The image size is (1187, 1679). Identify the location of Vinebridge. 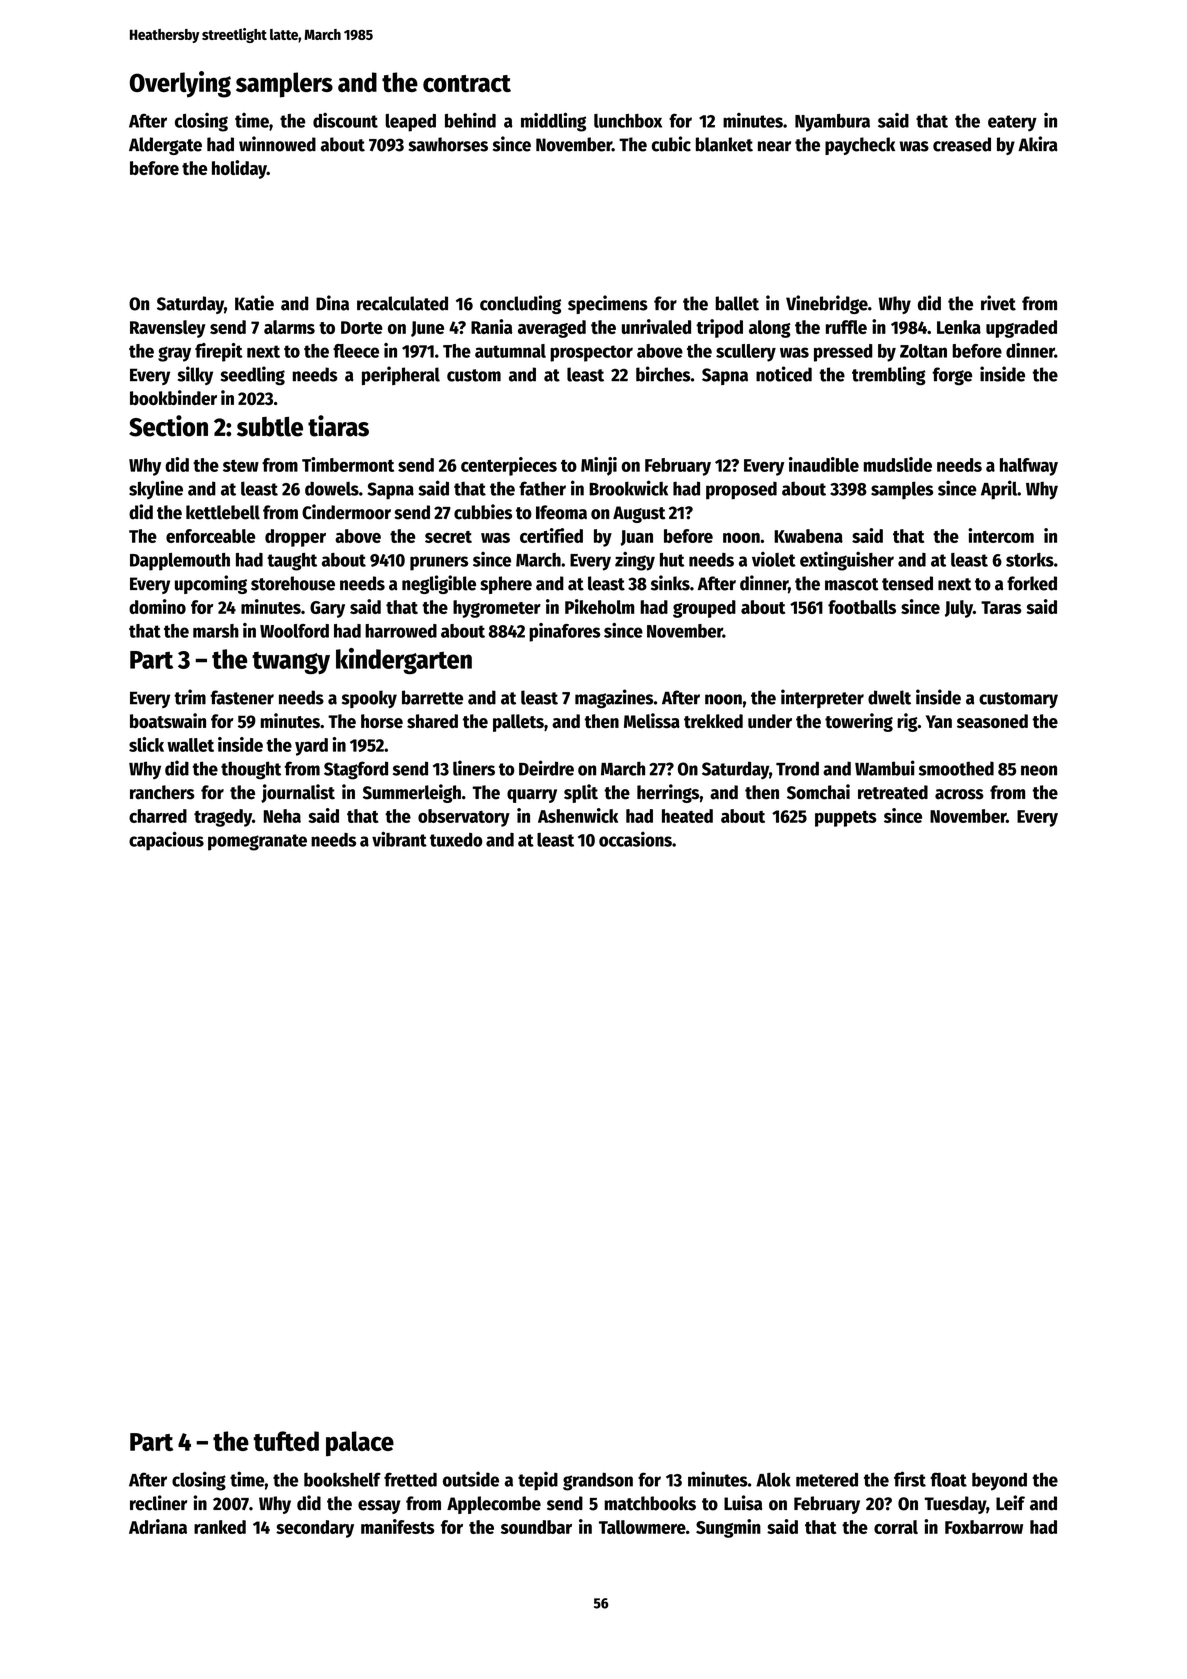
(827, 304).
